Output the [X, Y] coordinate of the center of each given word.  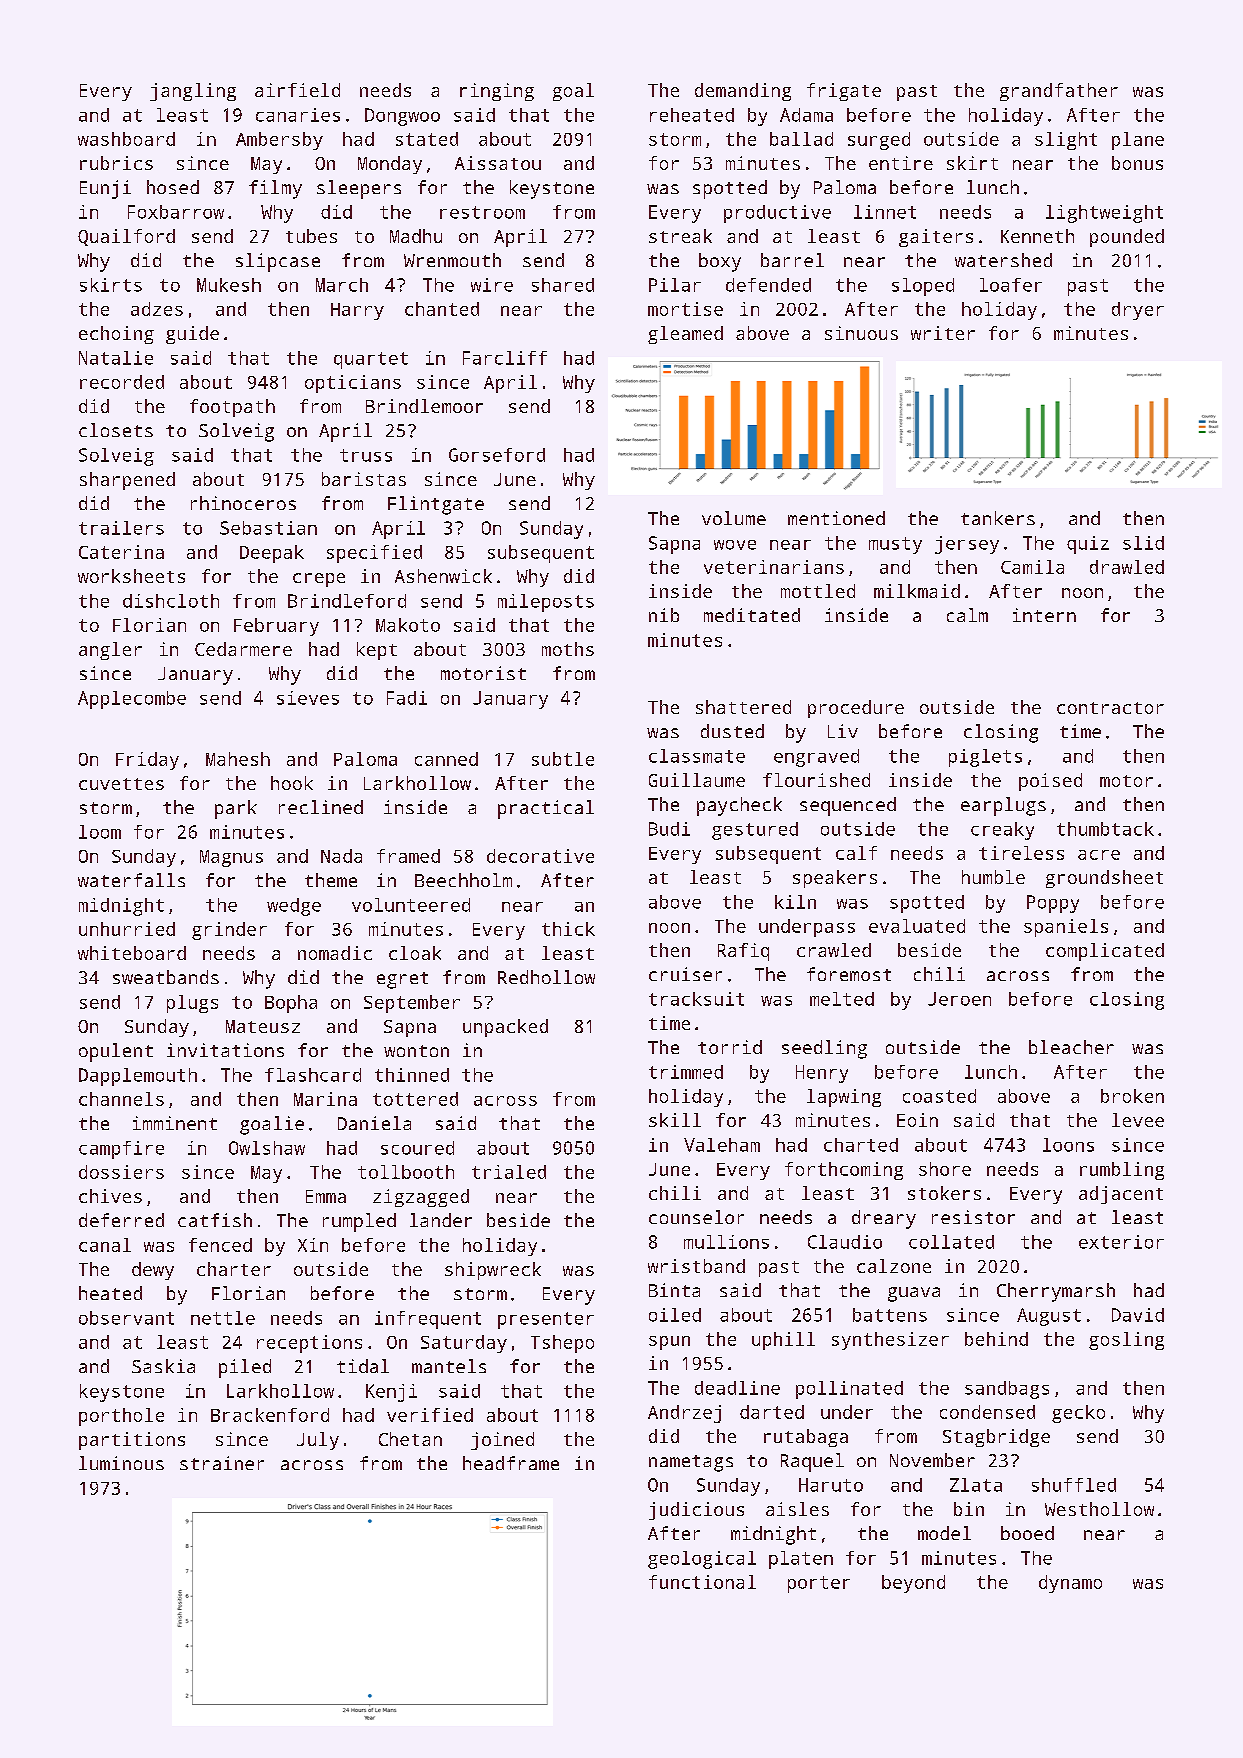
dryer [1138, 311]
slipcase [278, 262]
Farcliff [505, 358]
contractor [1110, 708]
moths [568, 649]
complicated [1105, 952]
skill [675, 1120]
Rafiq [743, 952]
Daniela [374, 1123]
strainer [222, 1463]
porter [819, 1584]
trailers [121, 528]
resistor [973, 1217]
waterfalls [131, 880]
